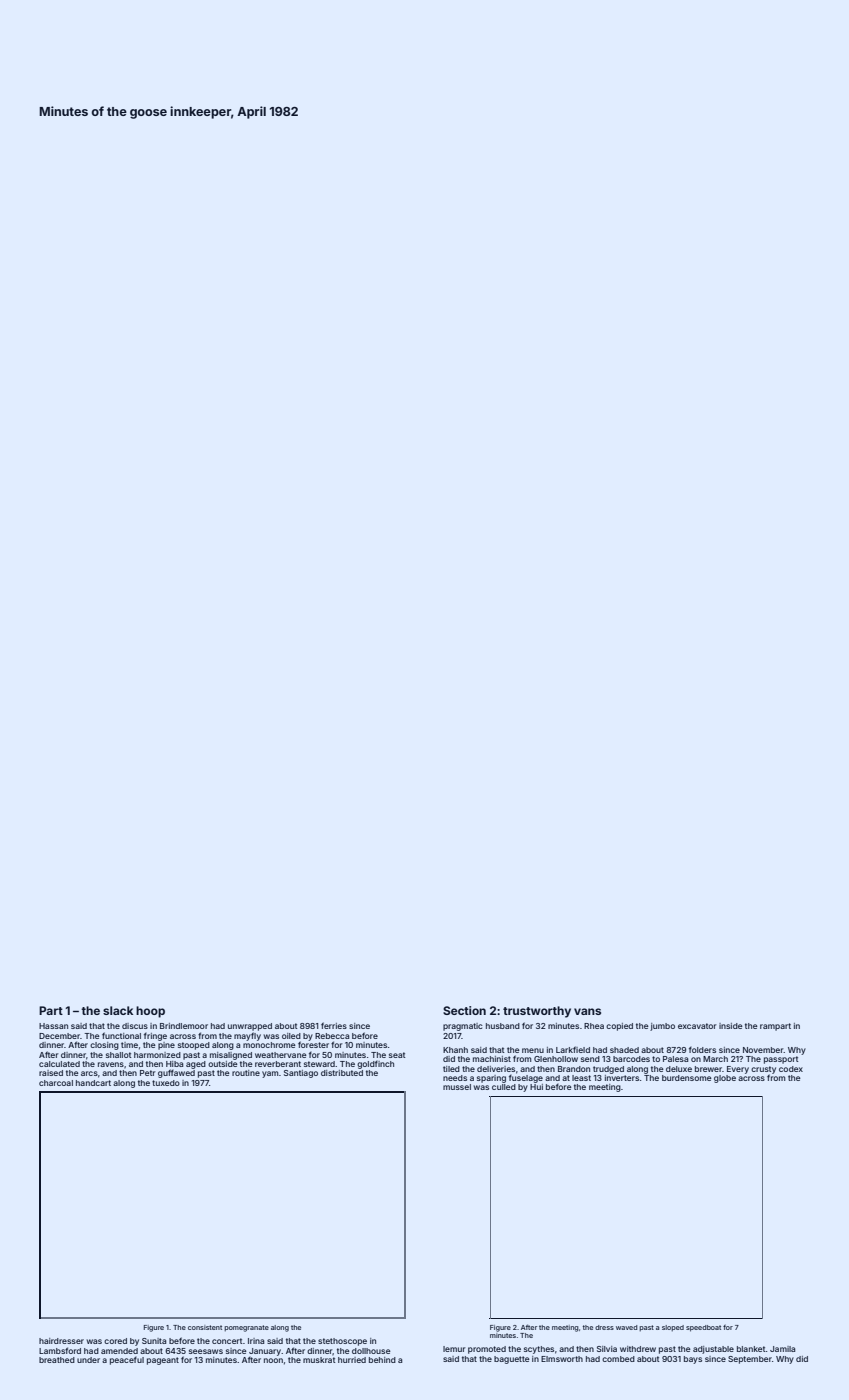  Describe the element at coordinates (725, 1079) in the document. I see `globe` at that location.
